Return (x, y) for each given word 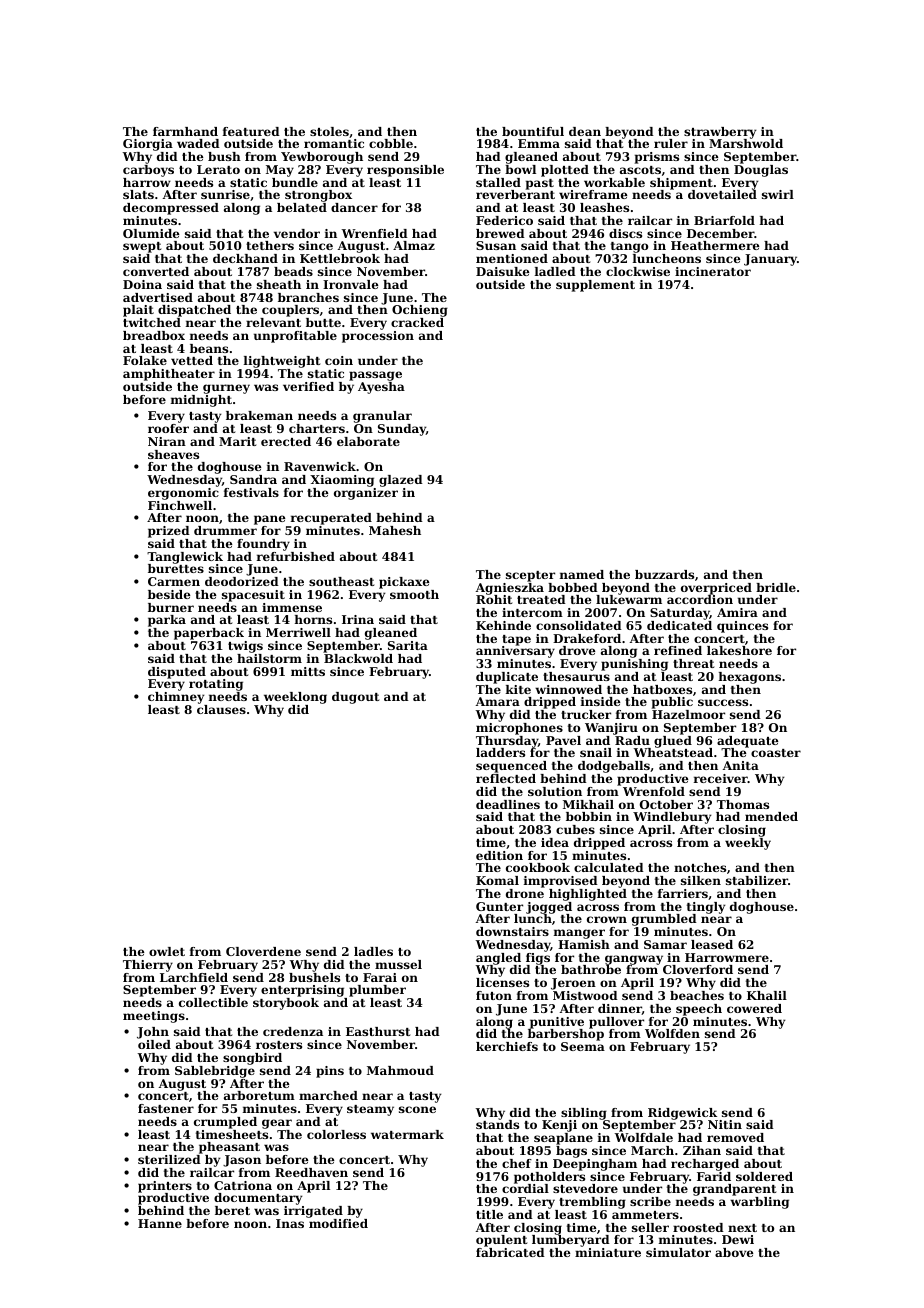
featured (251, 131)
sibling (584, 1114)
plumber (377, 991)
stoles (329, 131)
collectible (213, 1002)
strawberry (720, 133)
